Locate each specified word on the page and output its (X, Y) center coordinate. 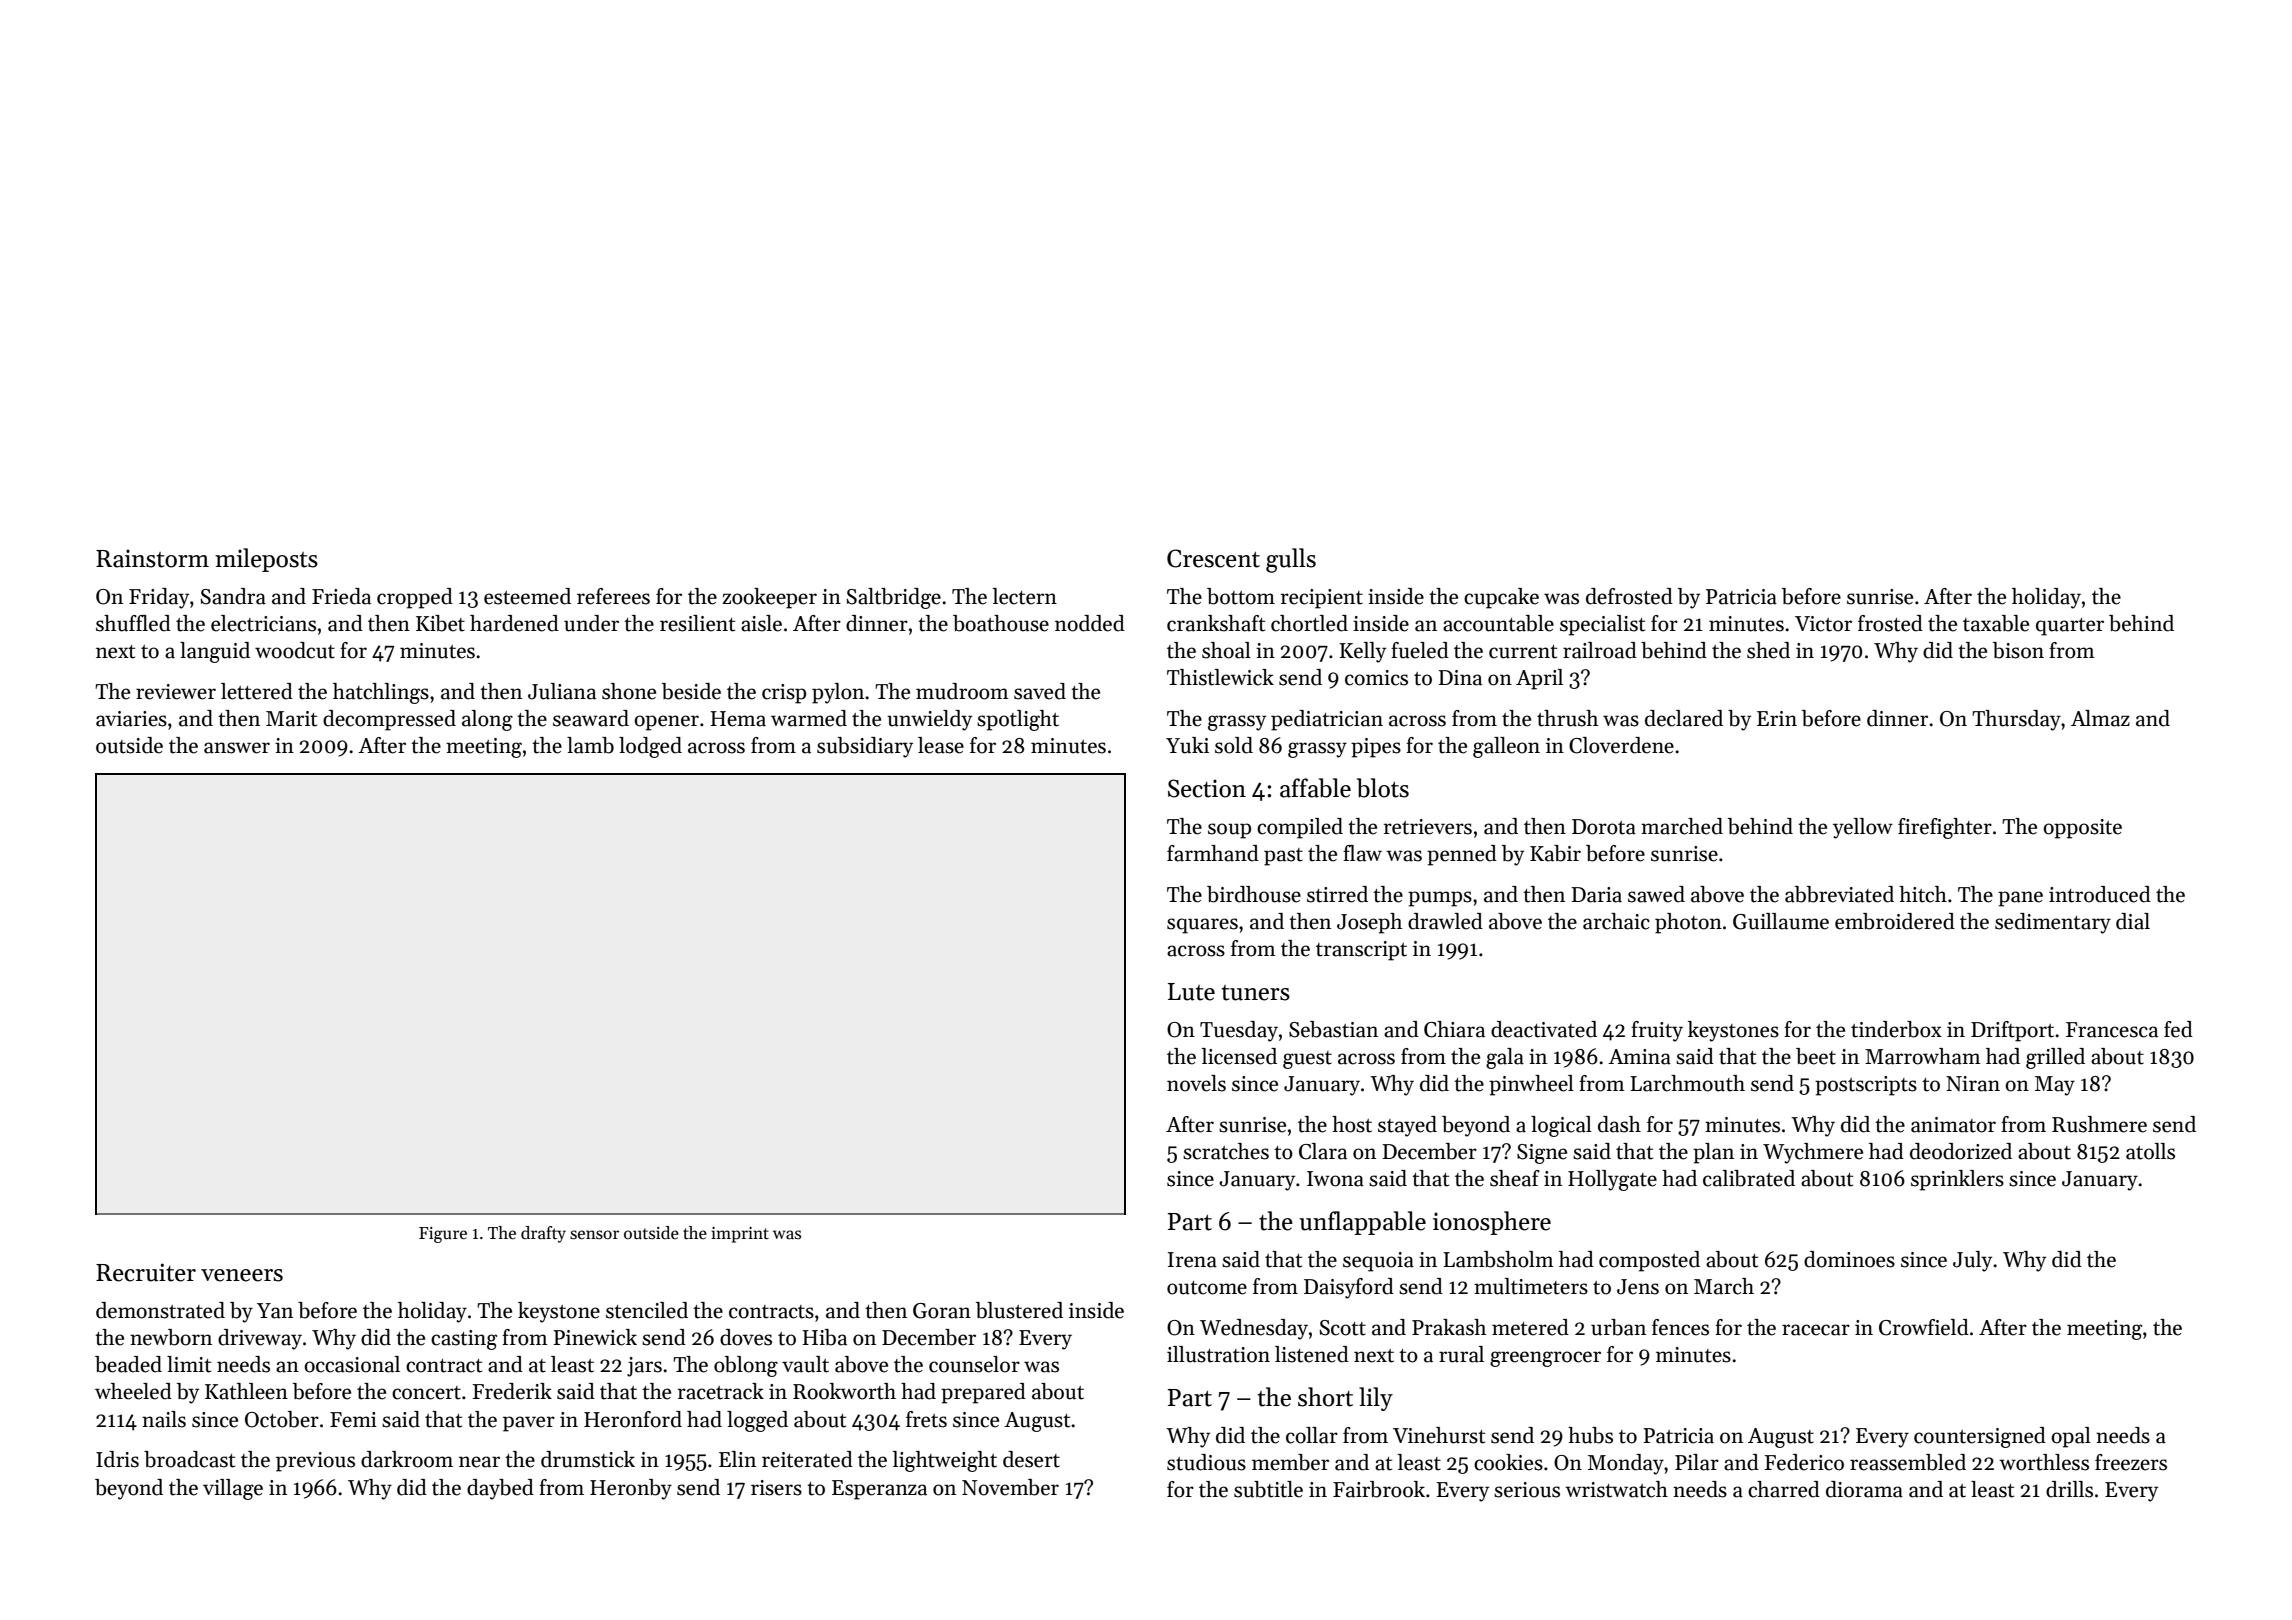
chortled (1309, 623)
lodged (650, 747)
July (1972, 1261)
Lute (1191, 992)
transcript (1361, 951)
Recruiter (146, 1272)
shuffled (133, 623)
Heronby (631, 1489)
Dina (1460, 678)
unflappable (1362, 1223)
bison (2018, 650)
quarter (2070, 627)
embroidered (1895, 921)
